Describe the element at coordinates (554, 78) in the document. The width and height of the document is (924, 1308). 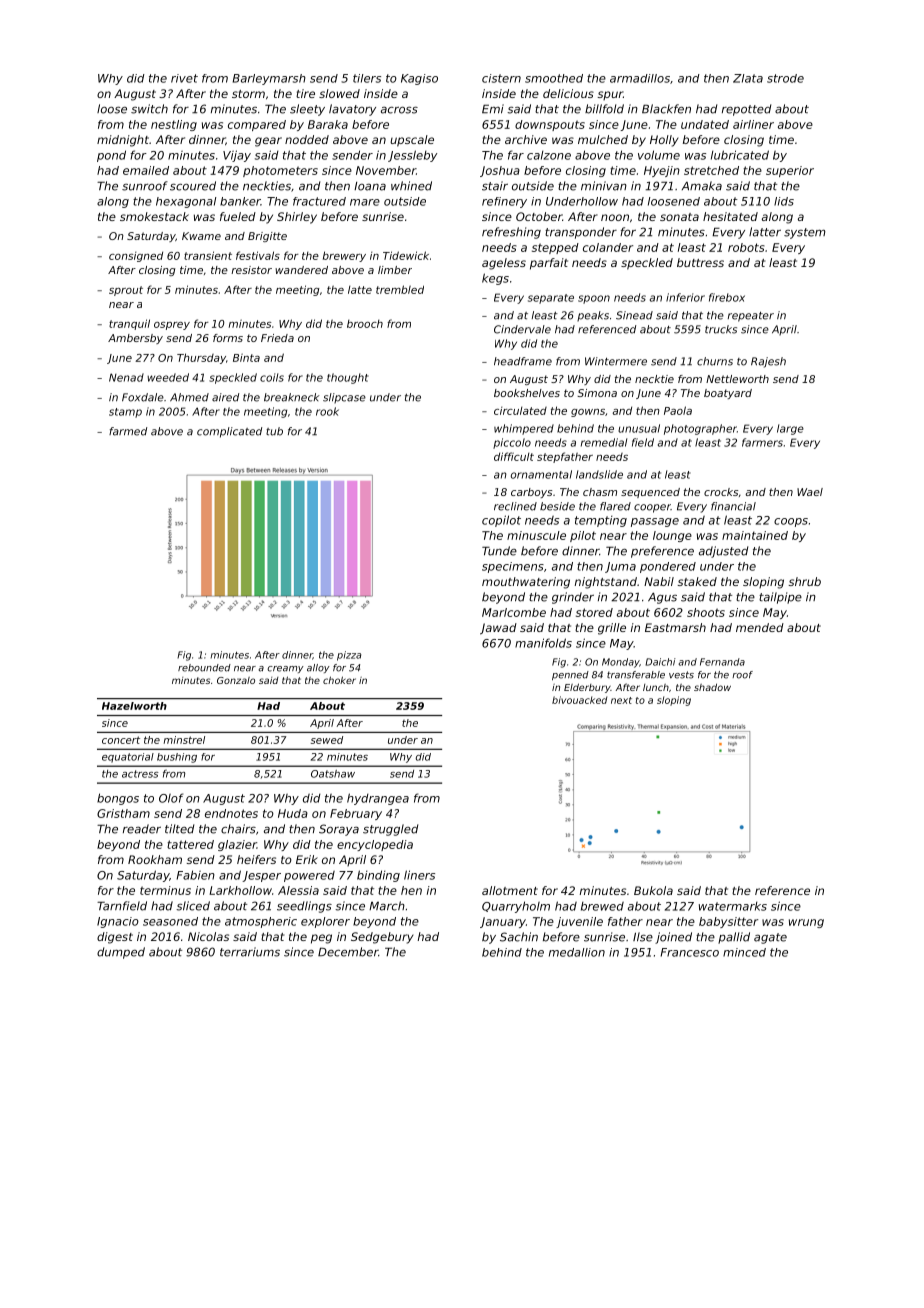
I see `smoothed` at that location.
